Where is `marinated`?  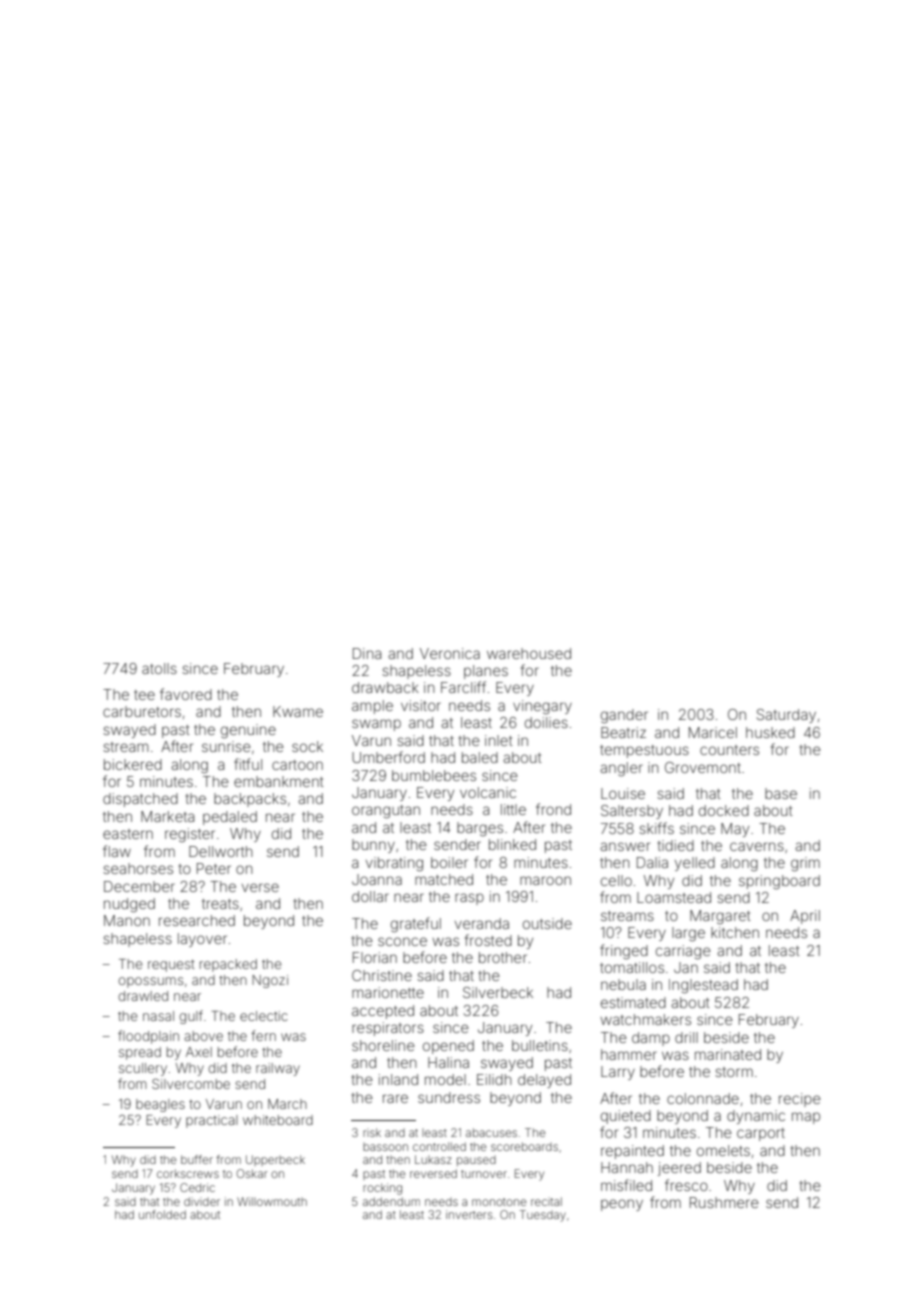
marinated is located at coordinates (728, 1054).
